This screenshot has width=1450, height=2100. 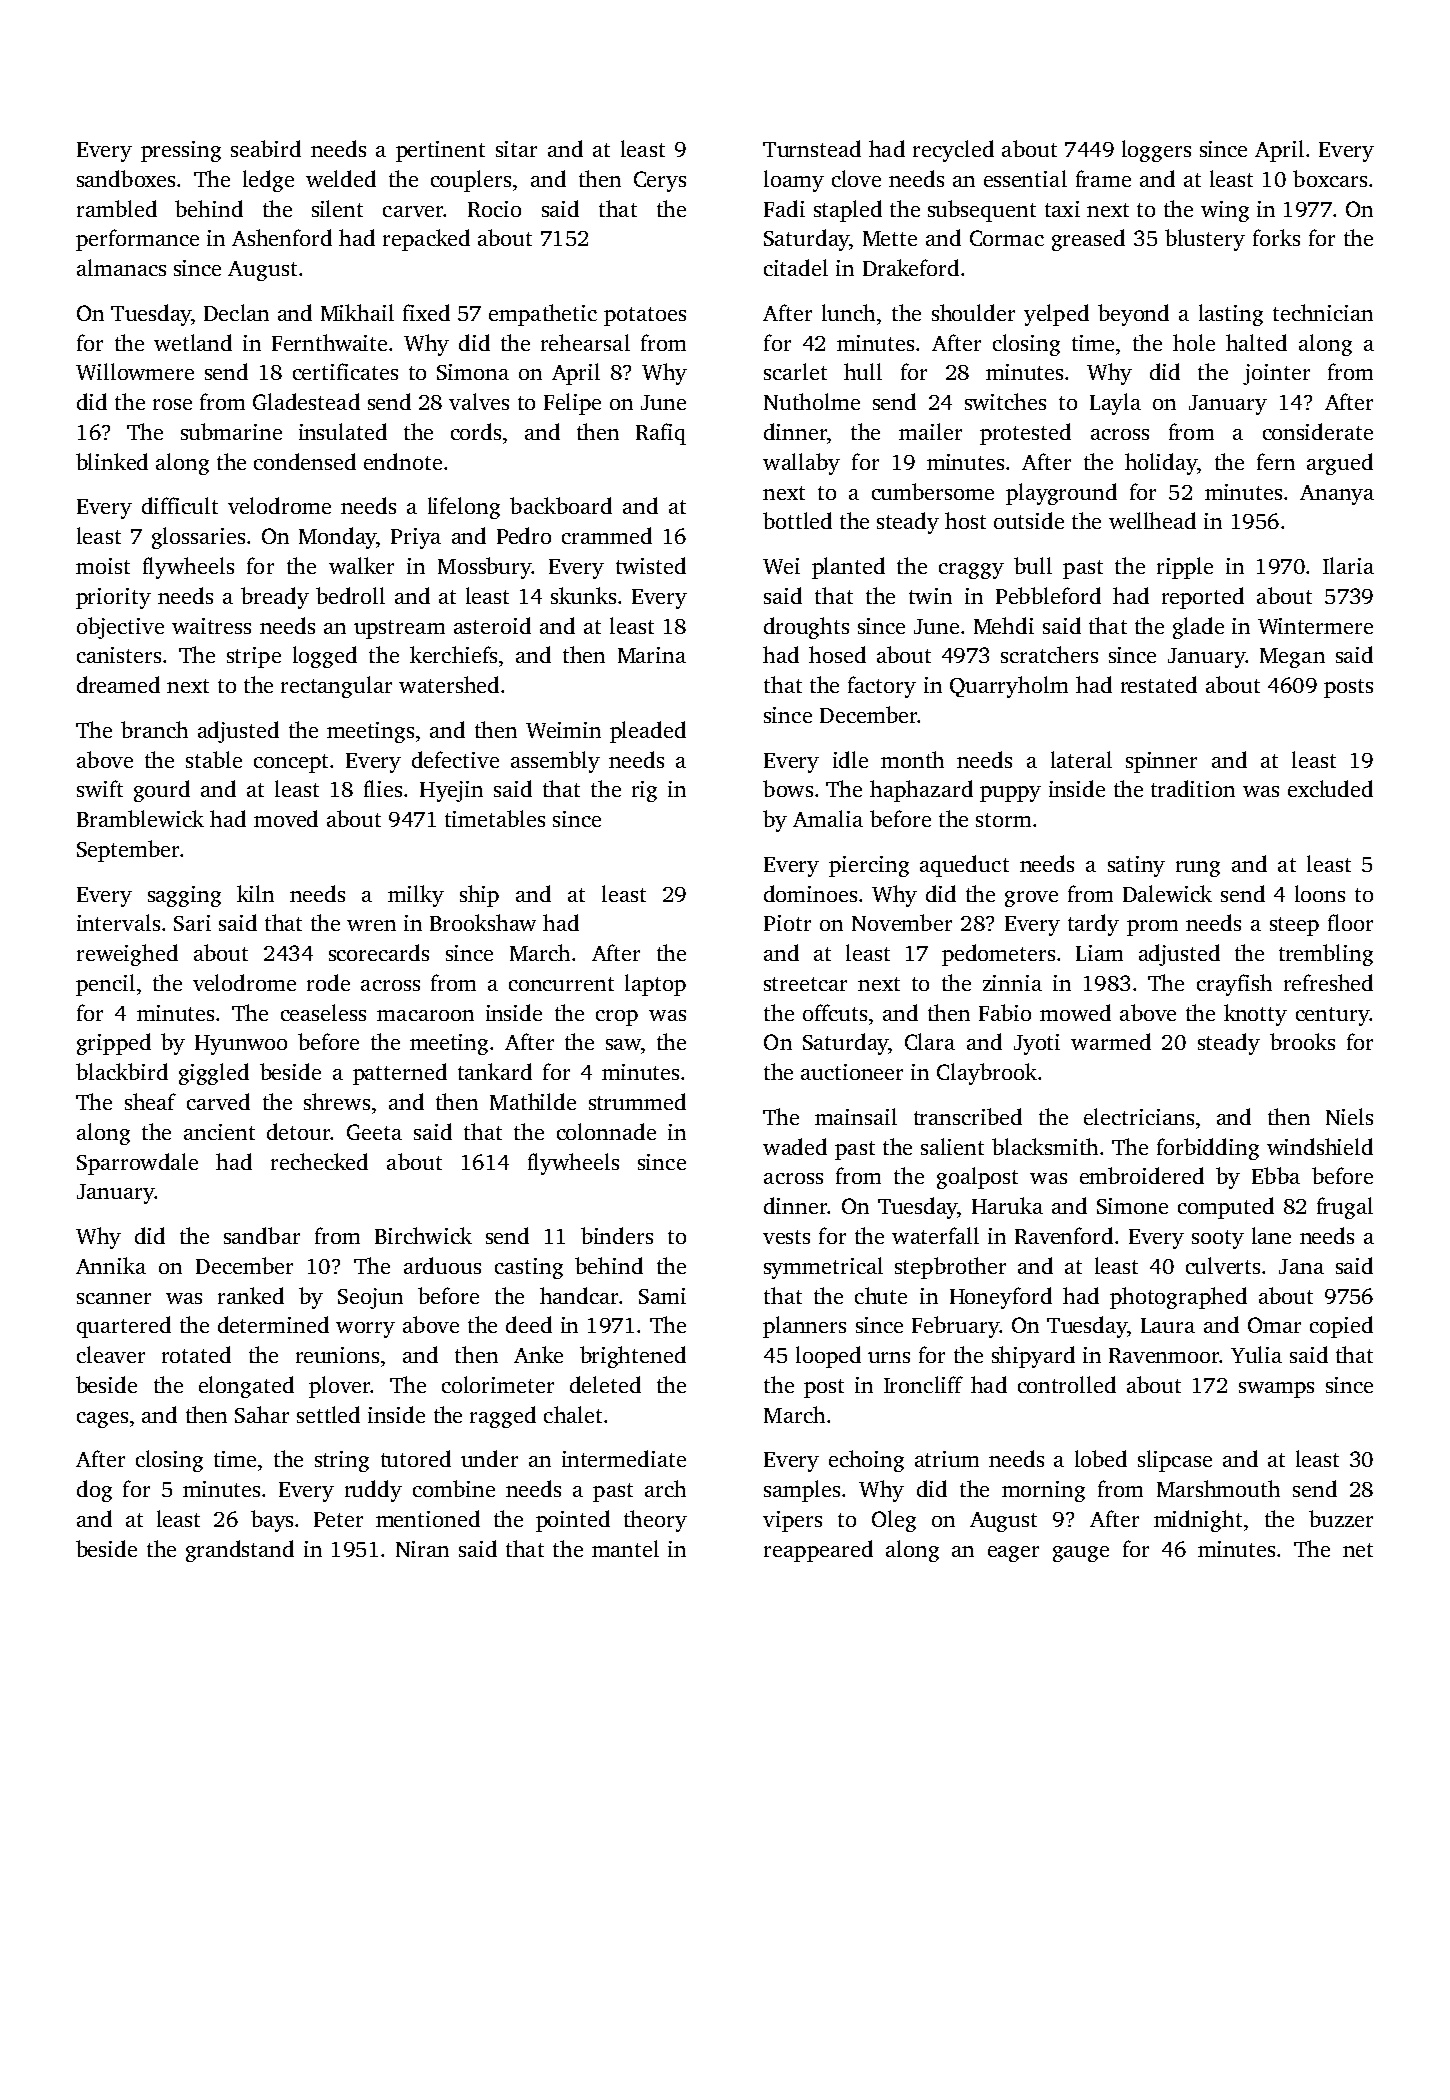 What do you see at coordinates (94, 1491) in the screenshot?
I see `dog` at bounding box center [94, 1491].
